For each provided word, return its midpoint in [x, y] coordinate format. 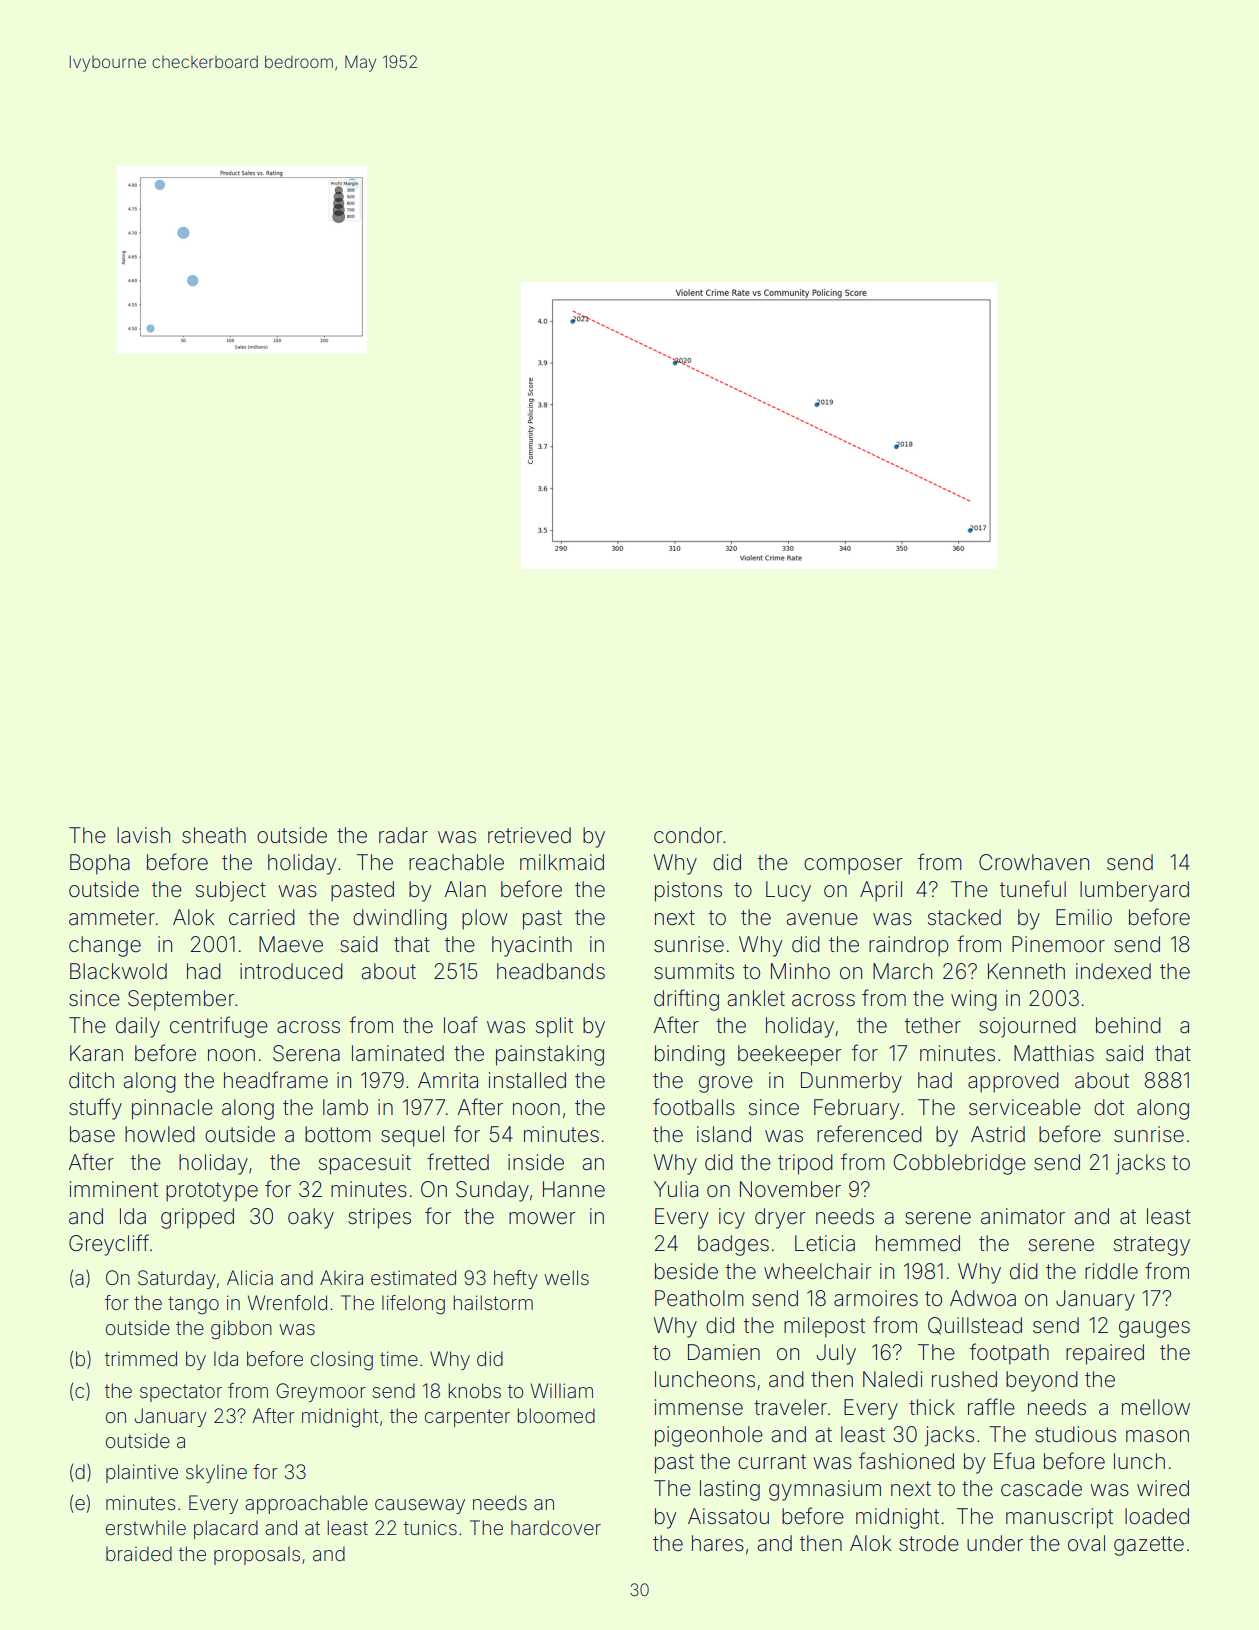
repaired [1105, 1354]
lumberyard [1134, 891]
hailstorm [493, 1302]
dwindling [400, 919]
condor [688, 835]
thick [932, 1407]
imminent [114, 1189]
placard [226, 1529]
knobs [475, 1390]
